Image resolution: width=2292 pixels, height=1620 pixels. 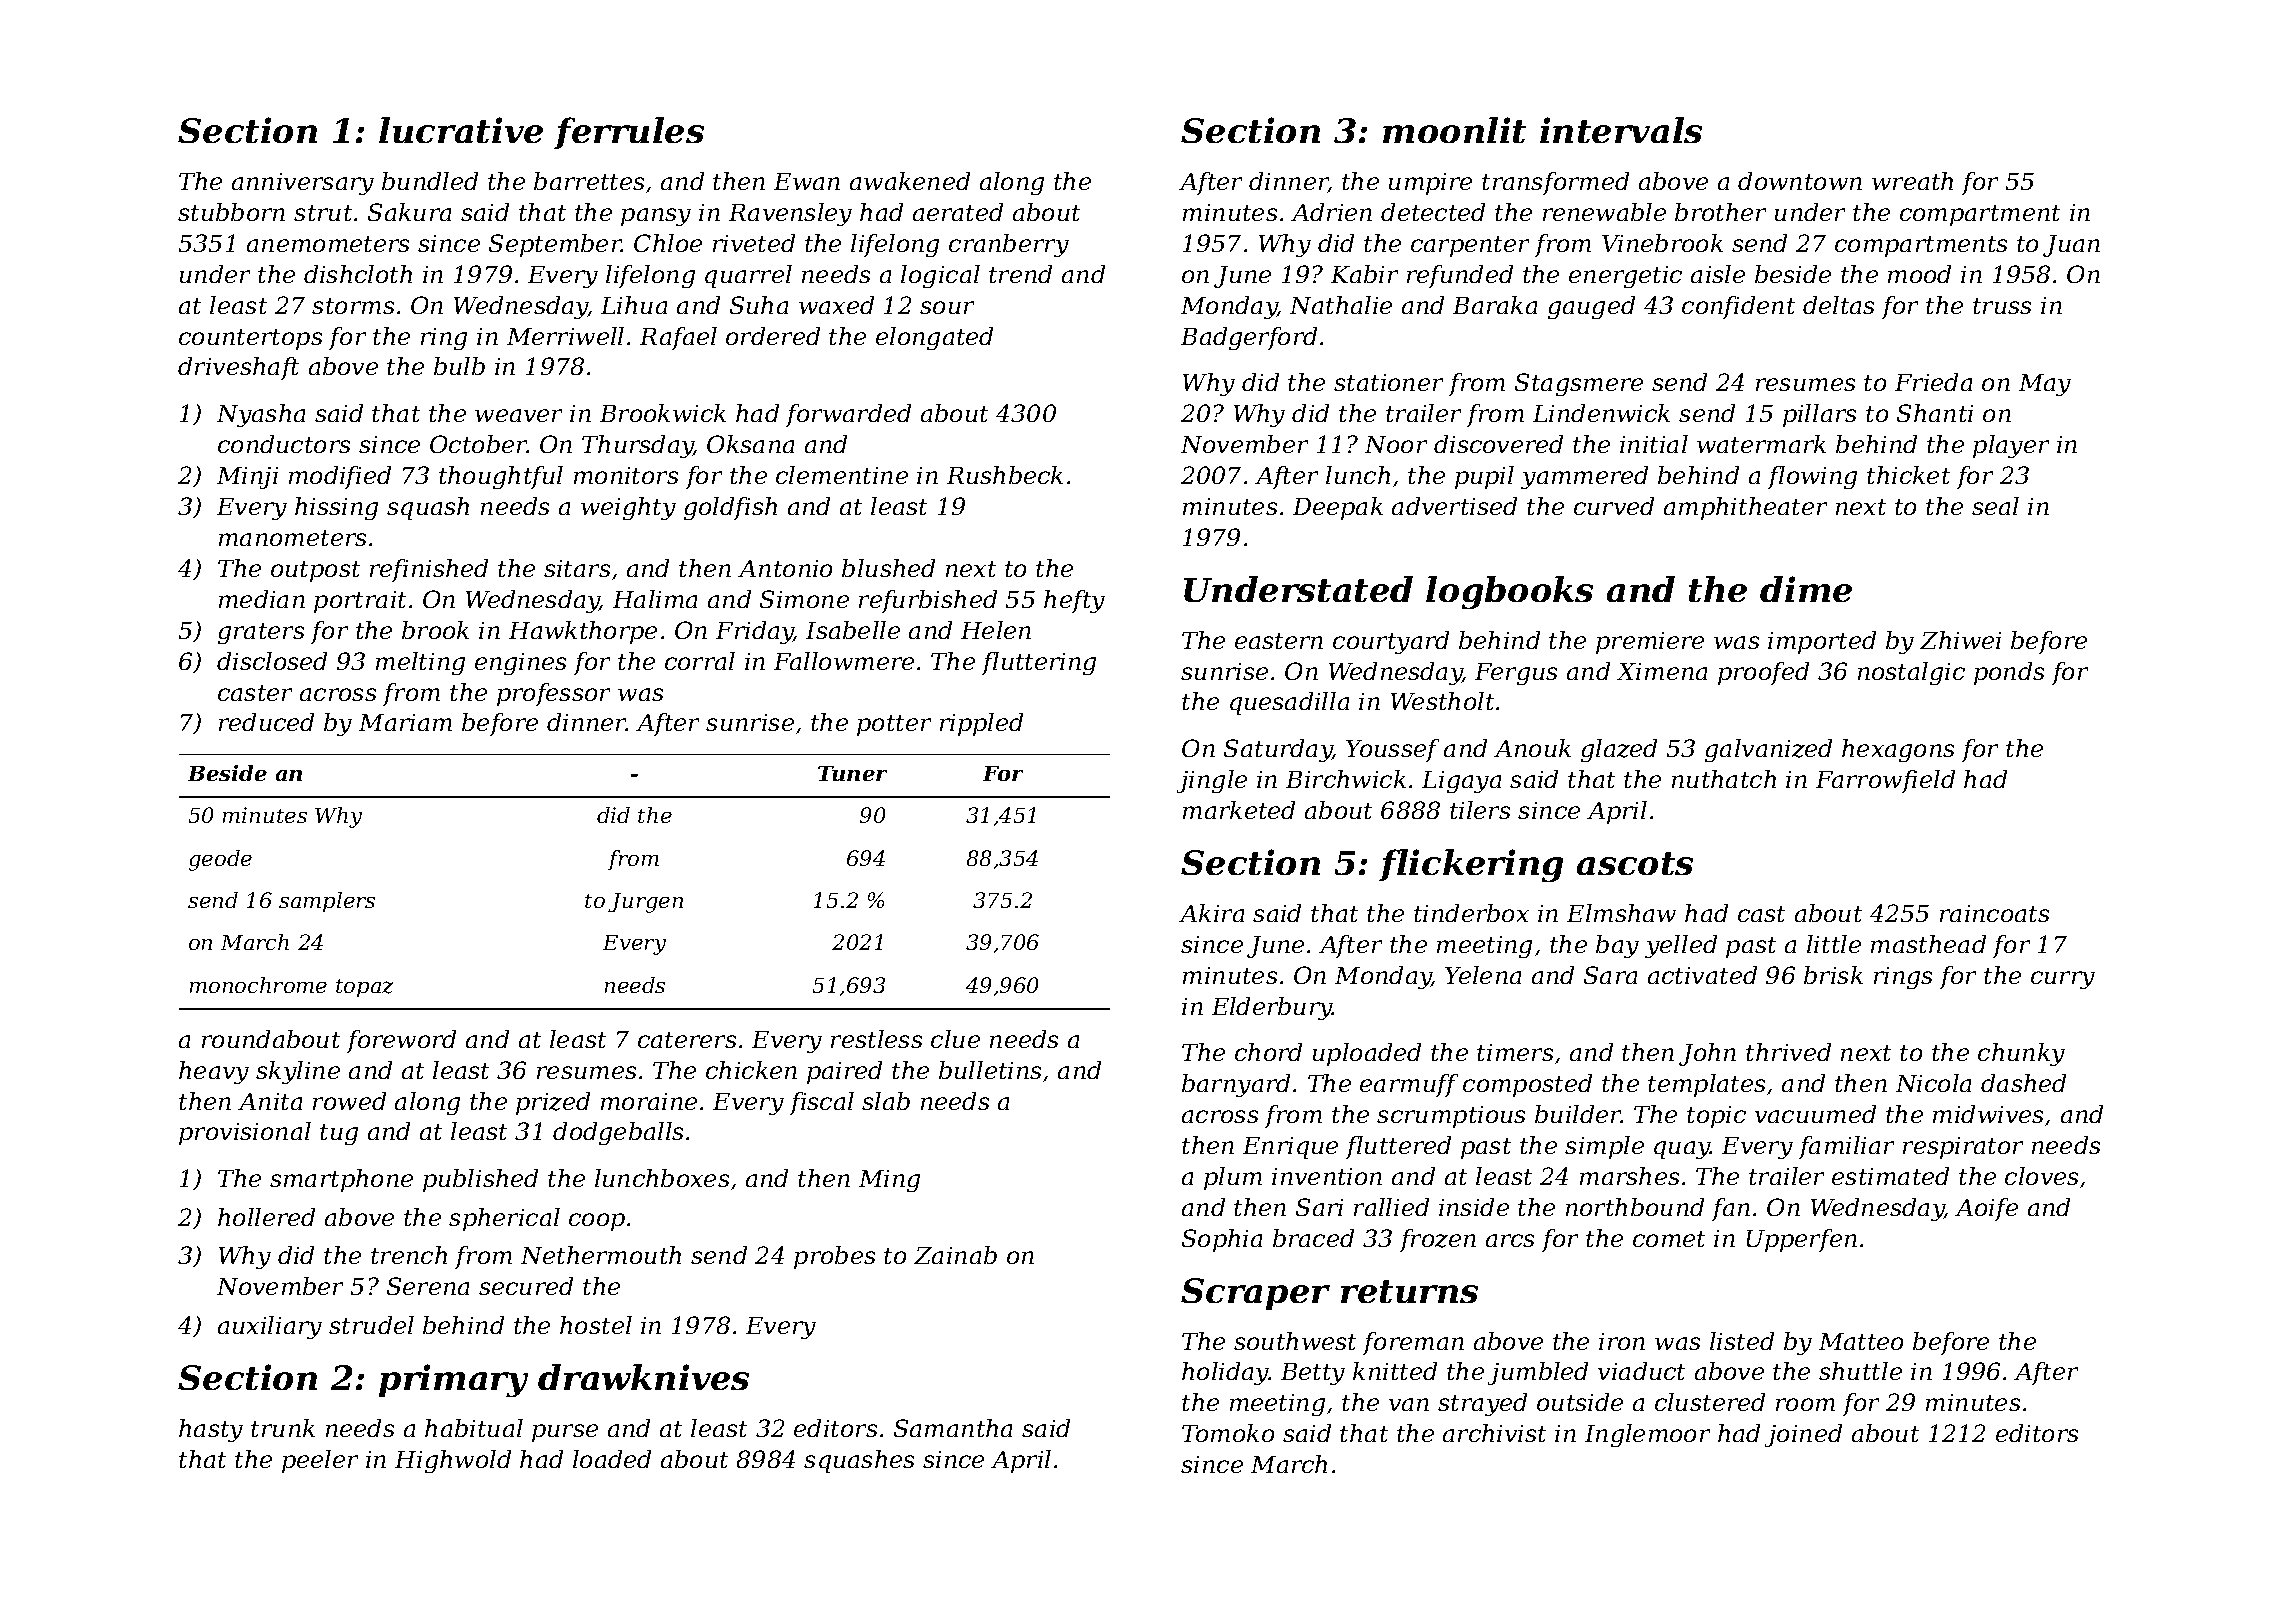 What do you see at coordinates (2002, 306) in the page?
I see `truss` at bounding box center [2002, 306].
